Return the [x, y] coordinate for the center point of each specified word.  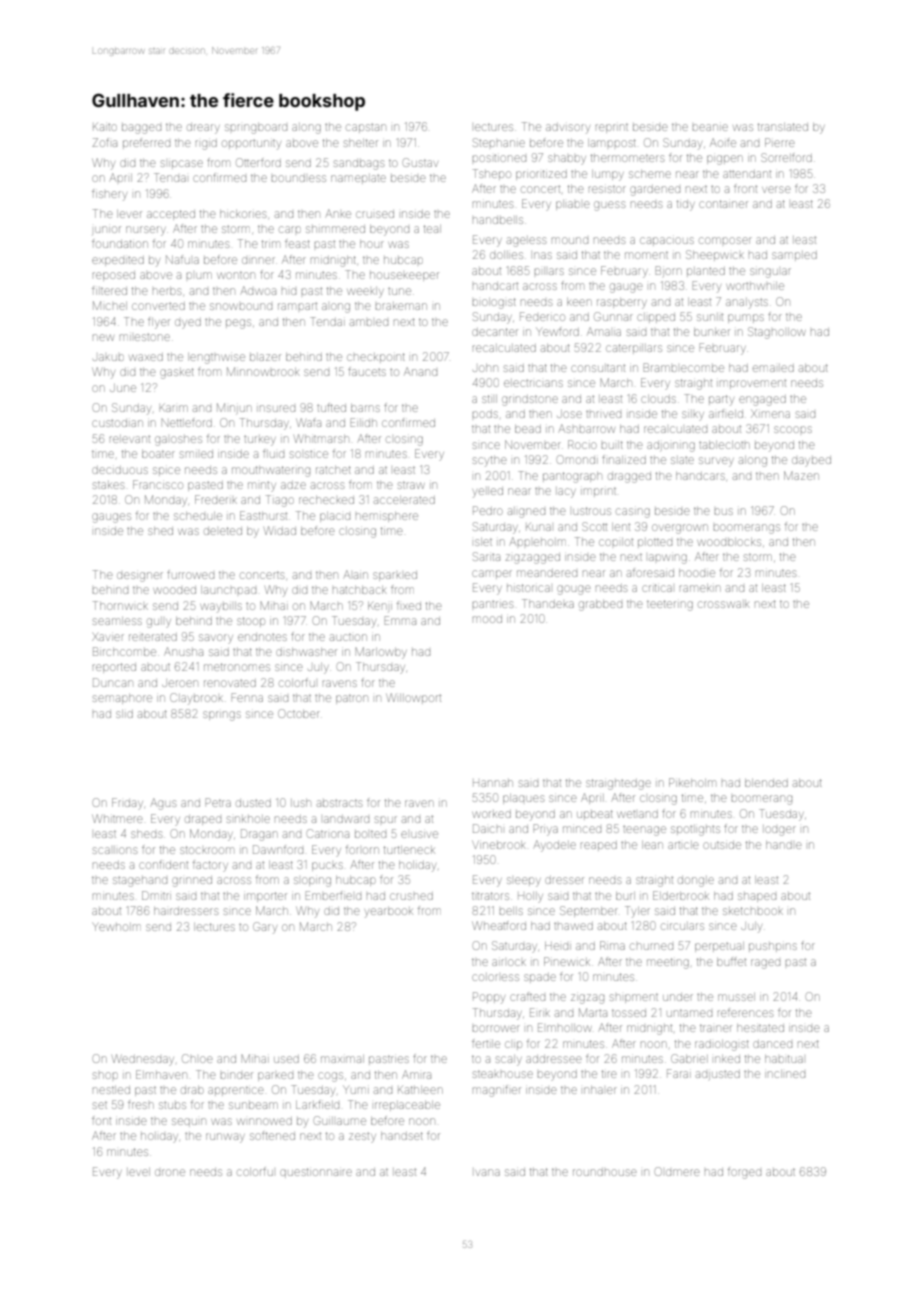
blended [766, 783]
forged [744, 1173]
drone [170, 1172]
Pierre [780, 142]
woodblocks [729, 542]
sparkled [395, 576]
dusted [253, 803]
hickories [243, 214]
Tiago [280, 501]
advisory [568, 128]
